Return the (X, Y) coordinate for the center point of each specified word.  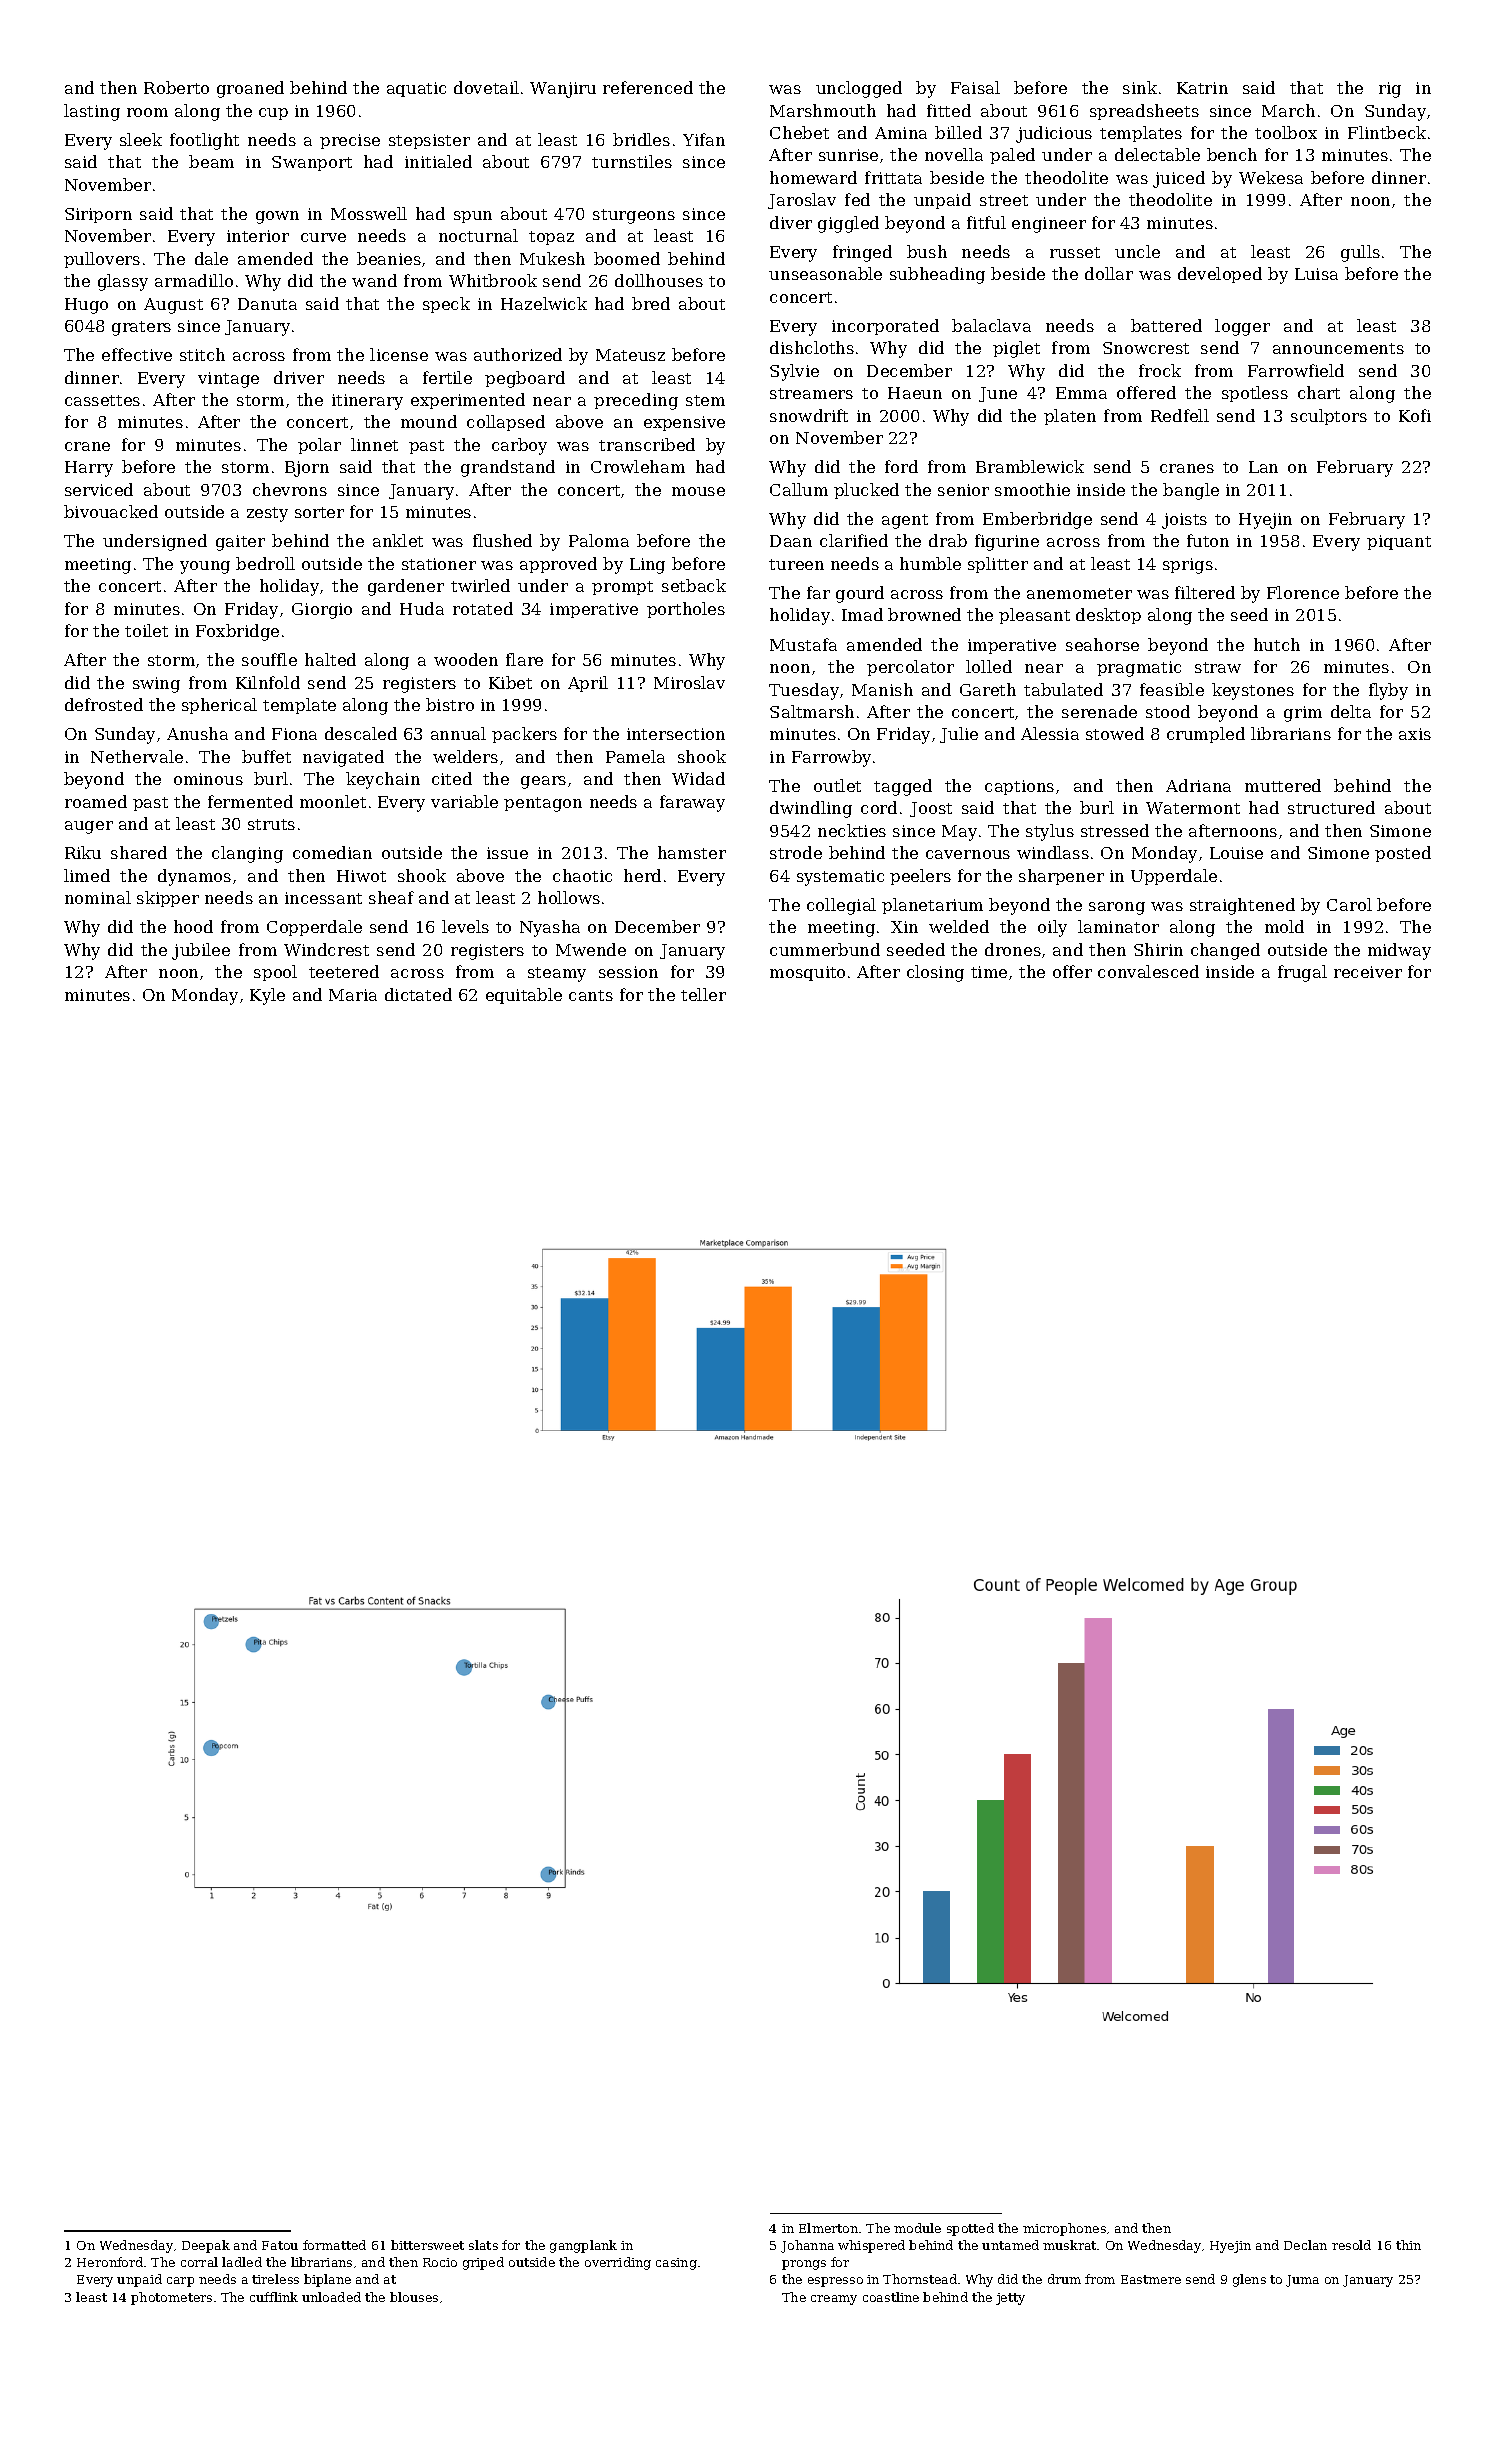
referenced (648, 87)
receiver (1368, 972)
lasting (92, 112)
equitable (524, 996)
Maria (353, 995)
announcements (1338, 348)
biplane (327, 2280)
